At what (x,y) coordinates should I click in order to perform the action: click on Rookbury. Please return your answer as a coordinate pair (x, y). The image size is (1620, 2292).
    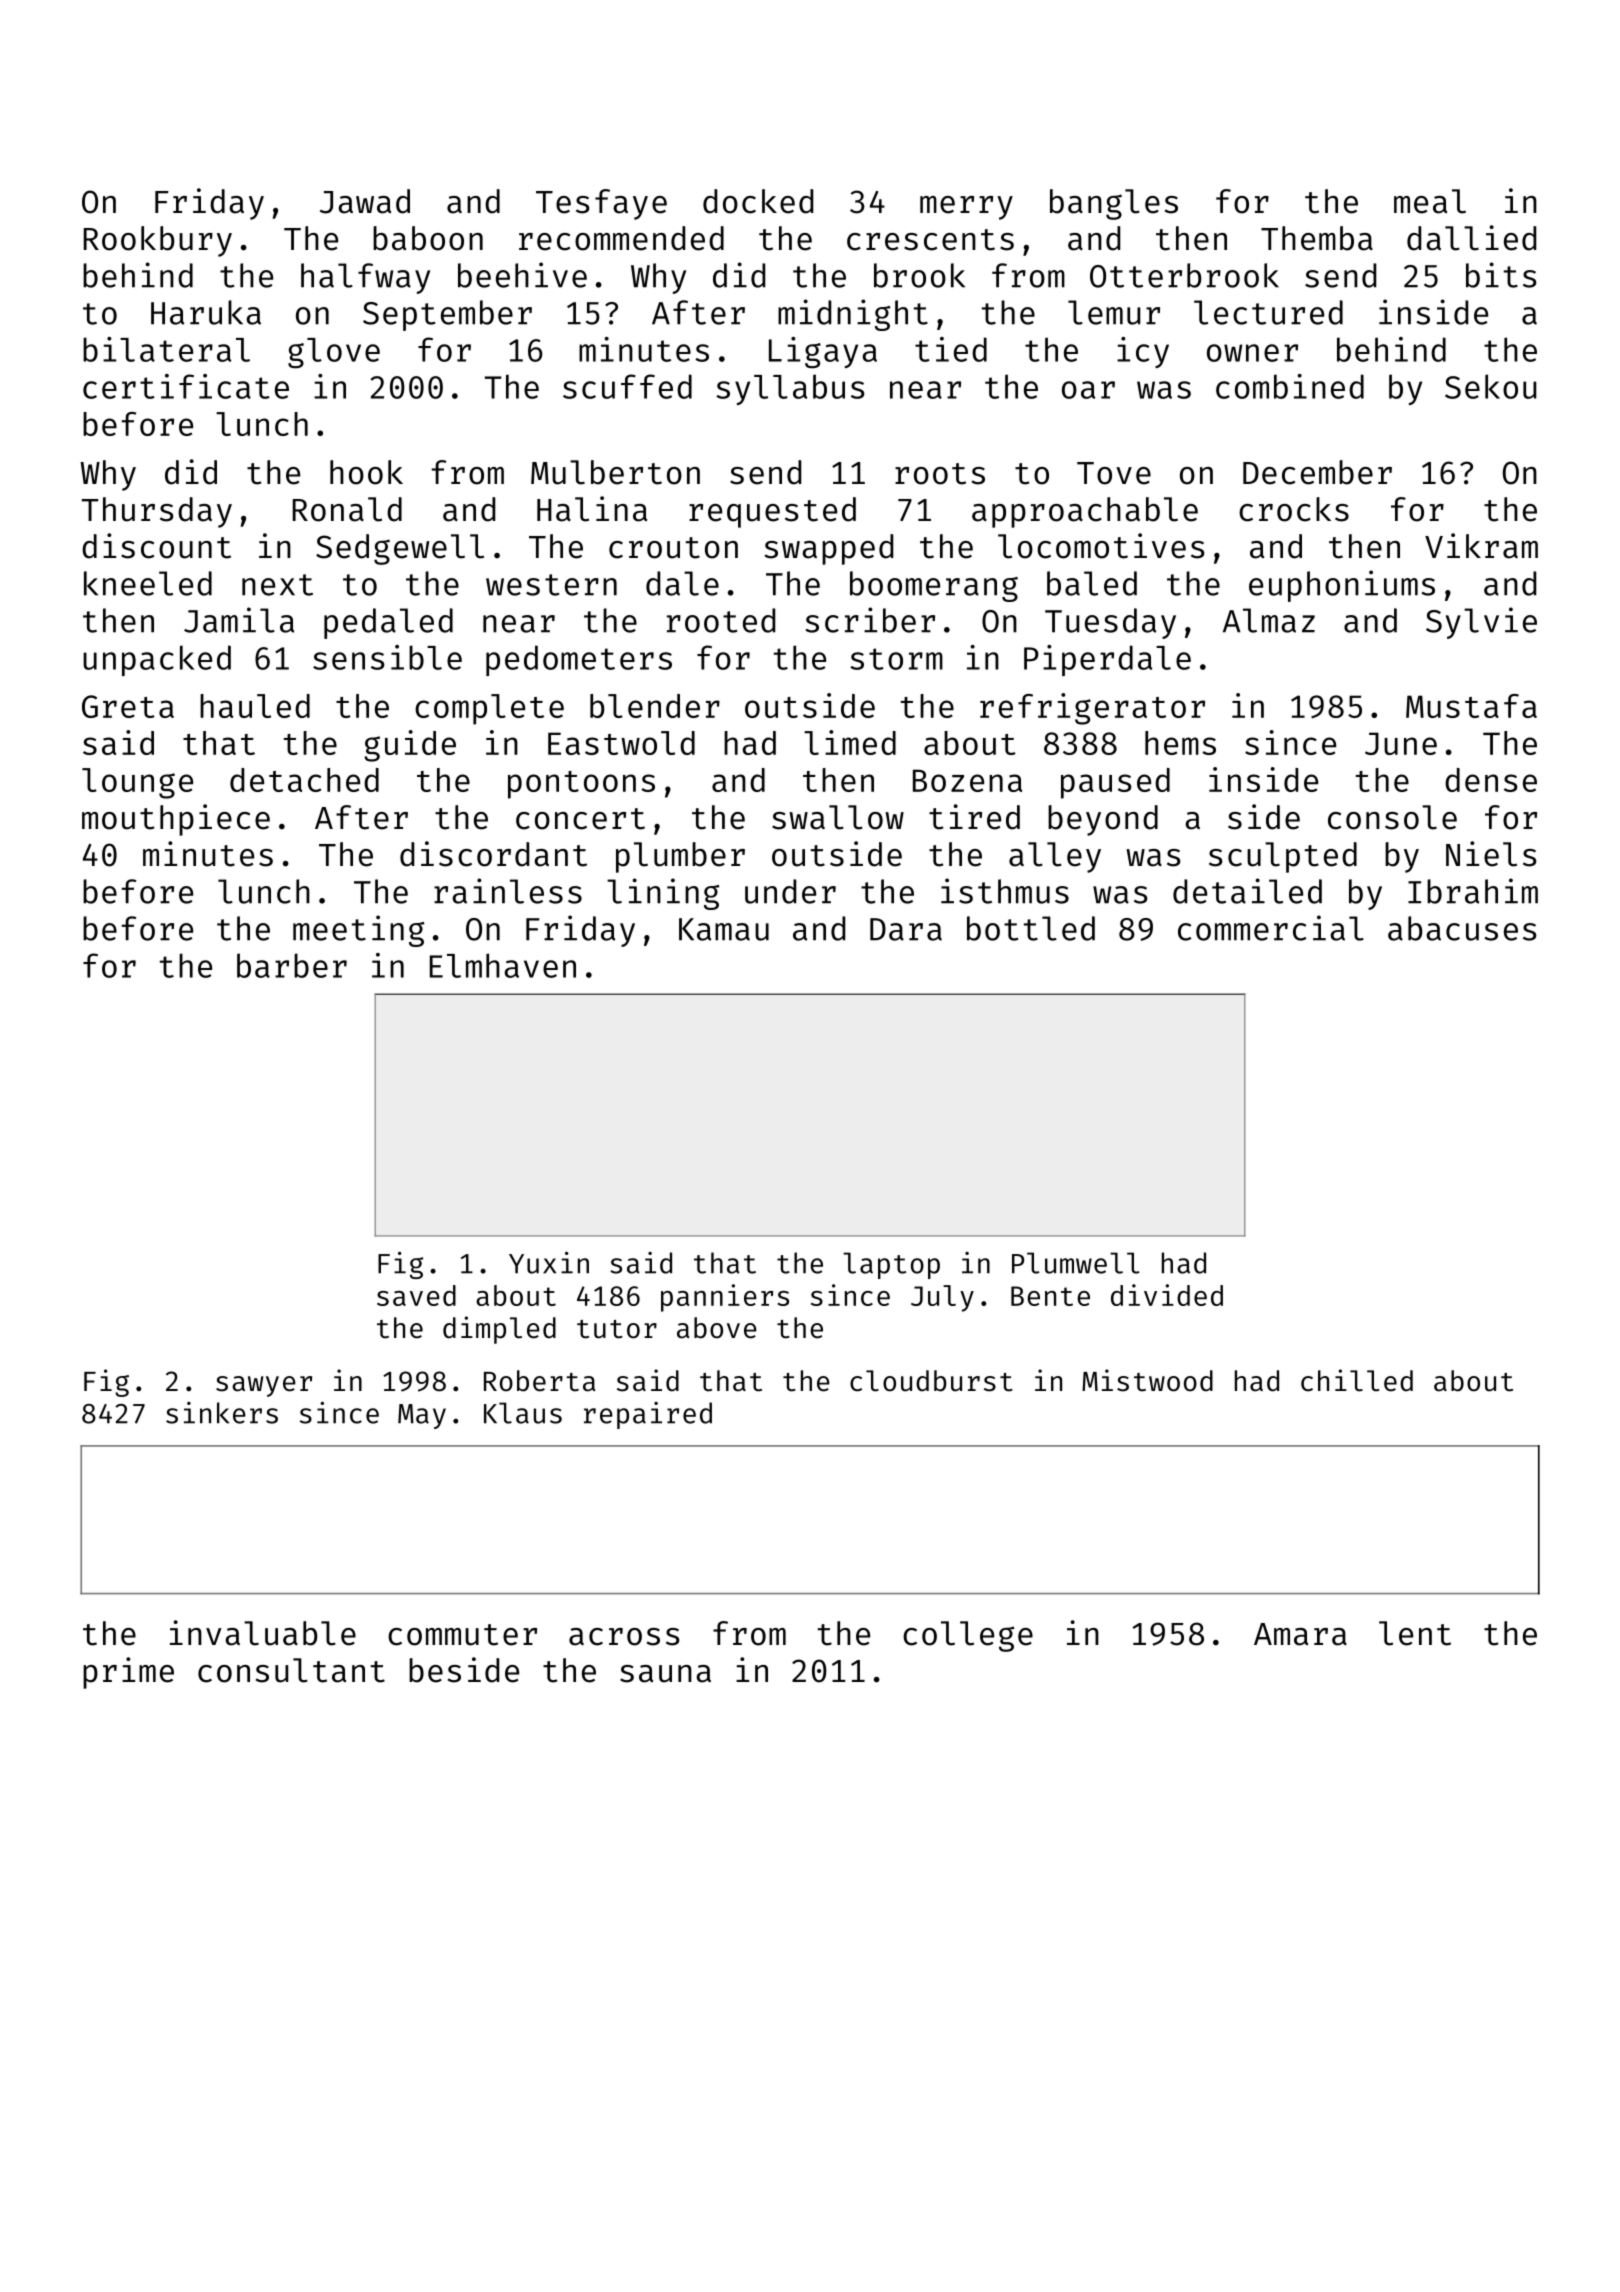
    Looking at the image, I should click on (158, 241).
